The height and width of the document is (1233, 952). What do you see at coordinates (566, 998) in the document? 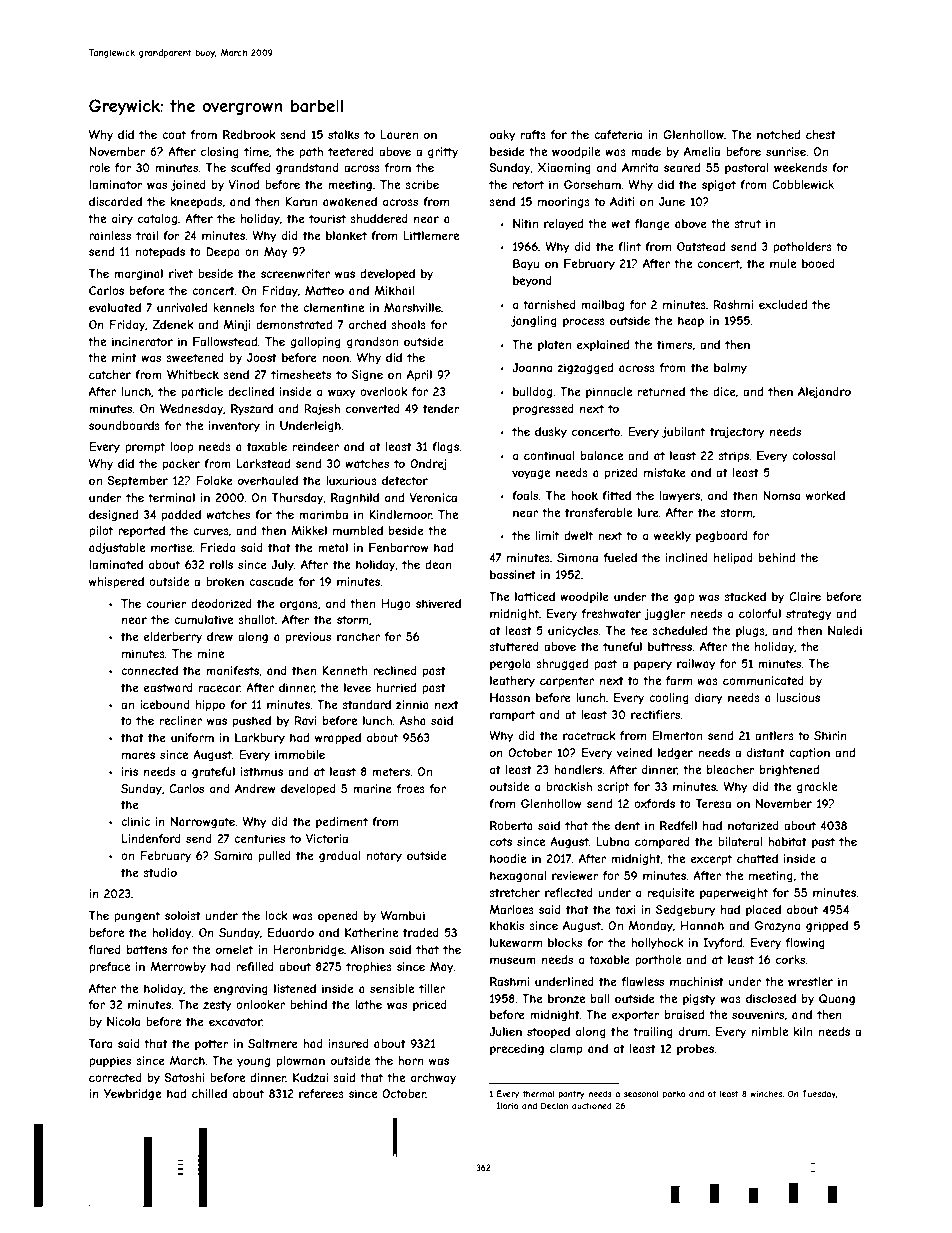
I see `bronze` at bounding box center [566, 998].
